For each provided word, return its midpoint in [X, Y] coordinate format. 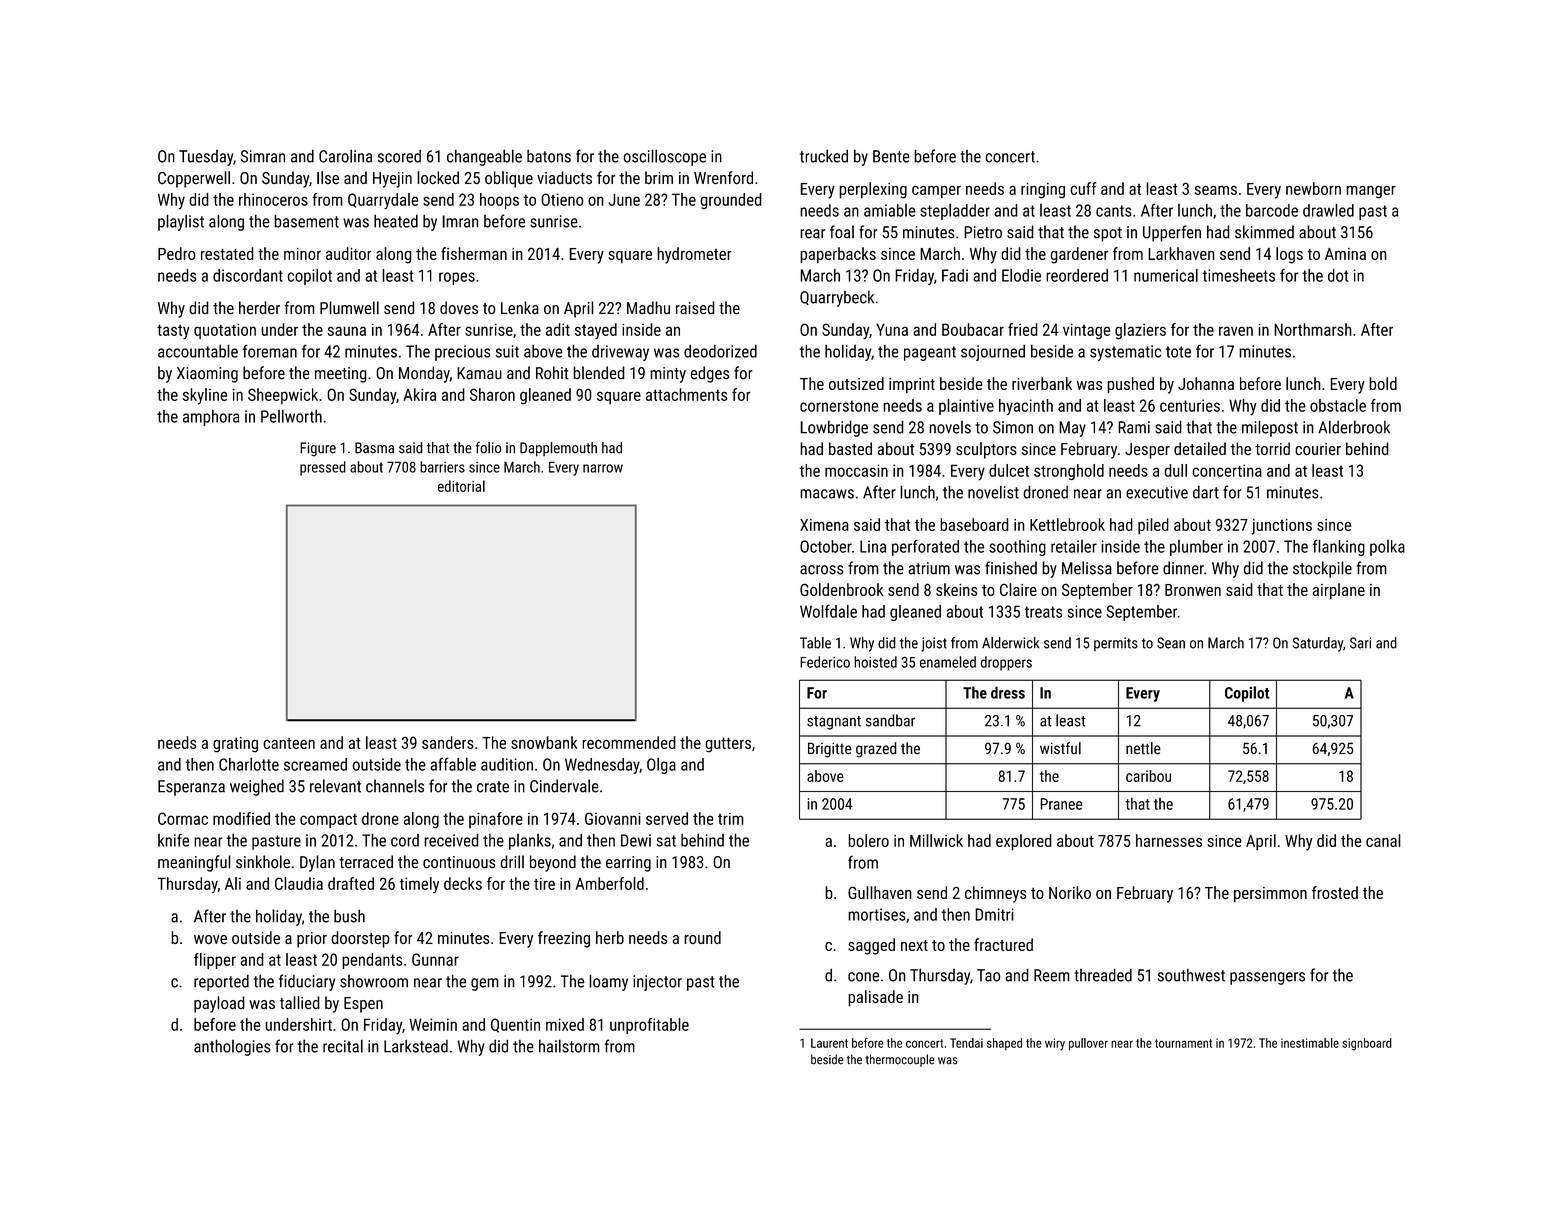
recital [343, 1046]
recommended [629, 742]
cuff [1083, 188]
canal [1383, 840]
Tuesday [206, 158]
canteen [289, 743]
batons [549, 156]
